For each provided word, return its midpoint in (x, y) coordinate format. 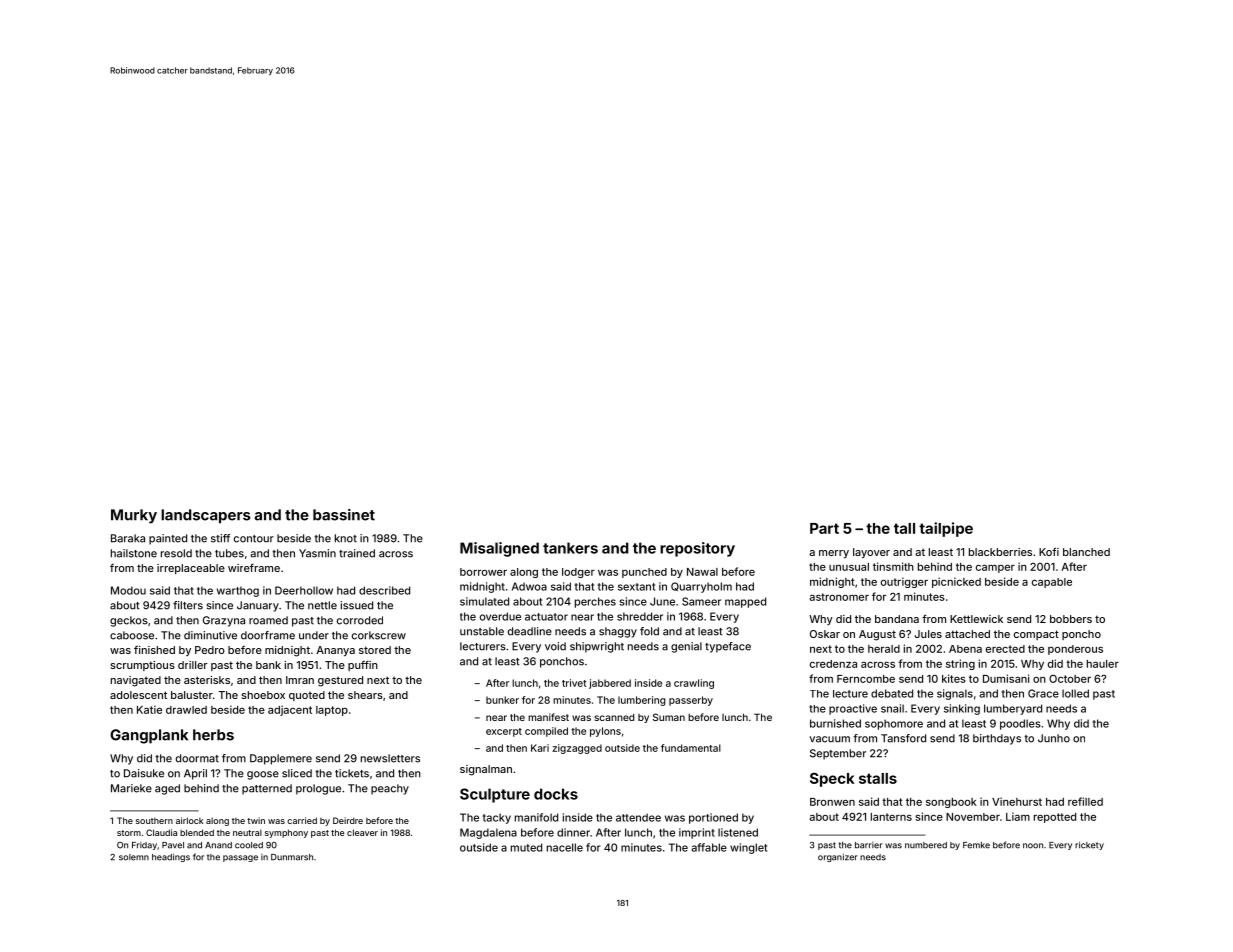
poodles (1020, 724)
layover (871, 553)
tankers (570, 548)
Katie (149, 709)
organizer (838, 857)
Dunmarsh (292, 857)
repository (697, 549)
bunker (502, 700)
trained (357, 553)
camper (995, 568)
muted (526, 847)
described (384, 590)
